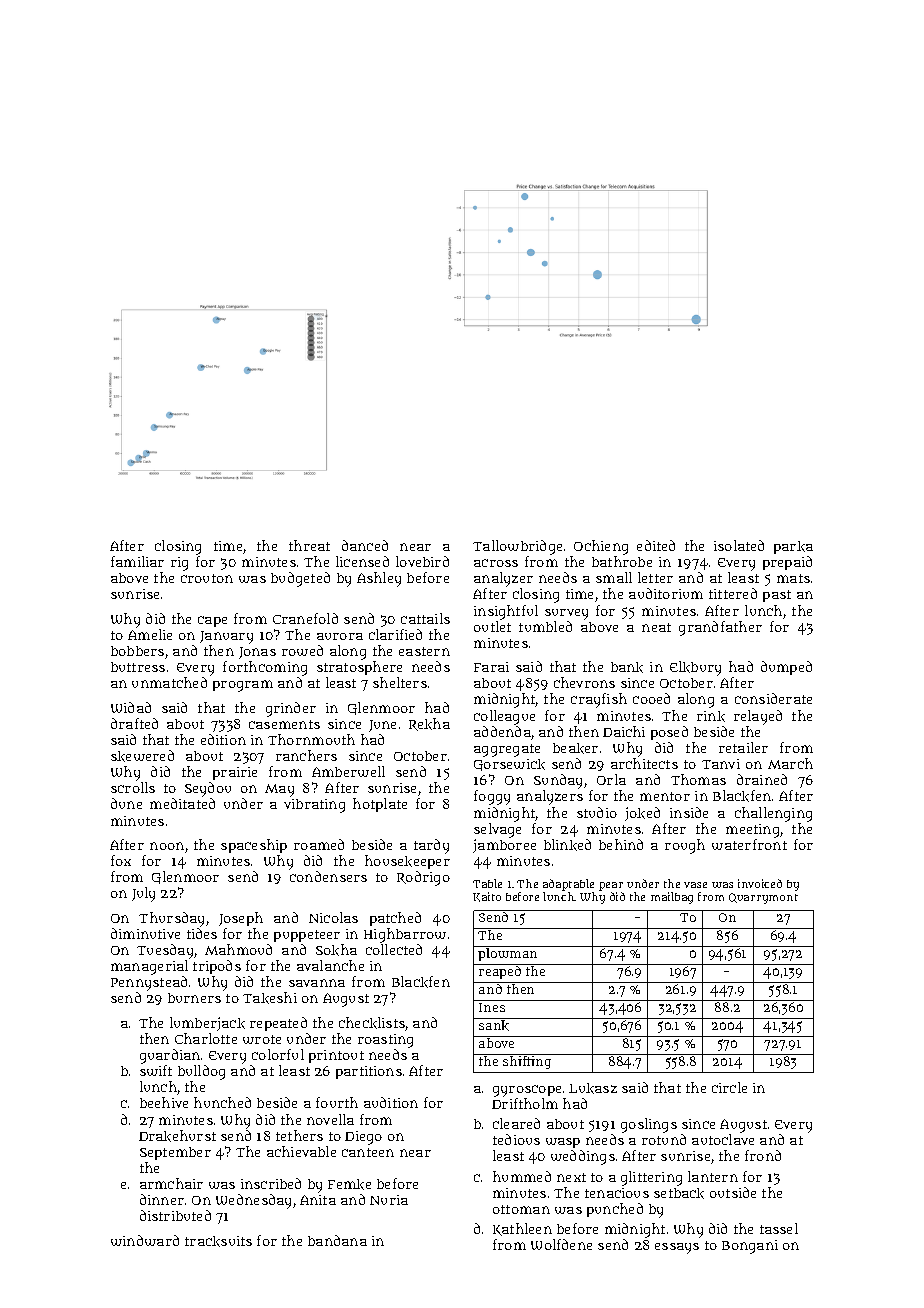 Image resolution: width=924 pixels, height=1308 pixels. What do you see at coordinates (669, 733) in the image?
I see `posed` at bounding box center [669, 733].
